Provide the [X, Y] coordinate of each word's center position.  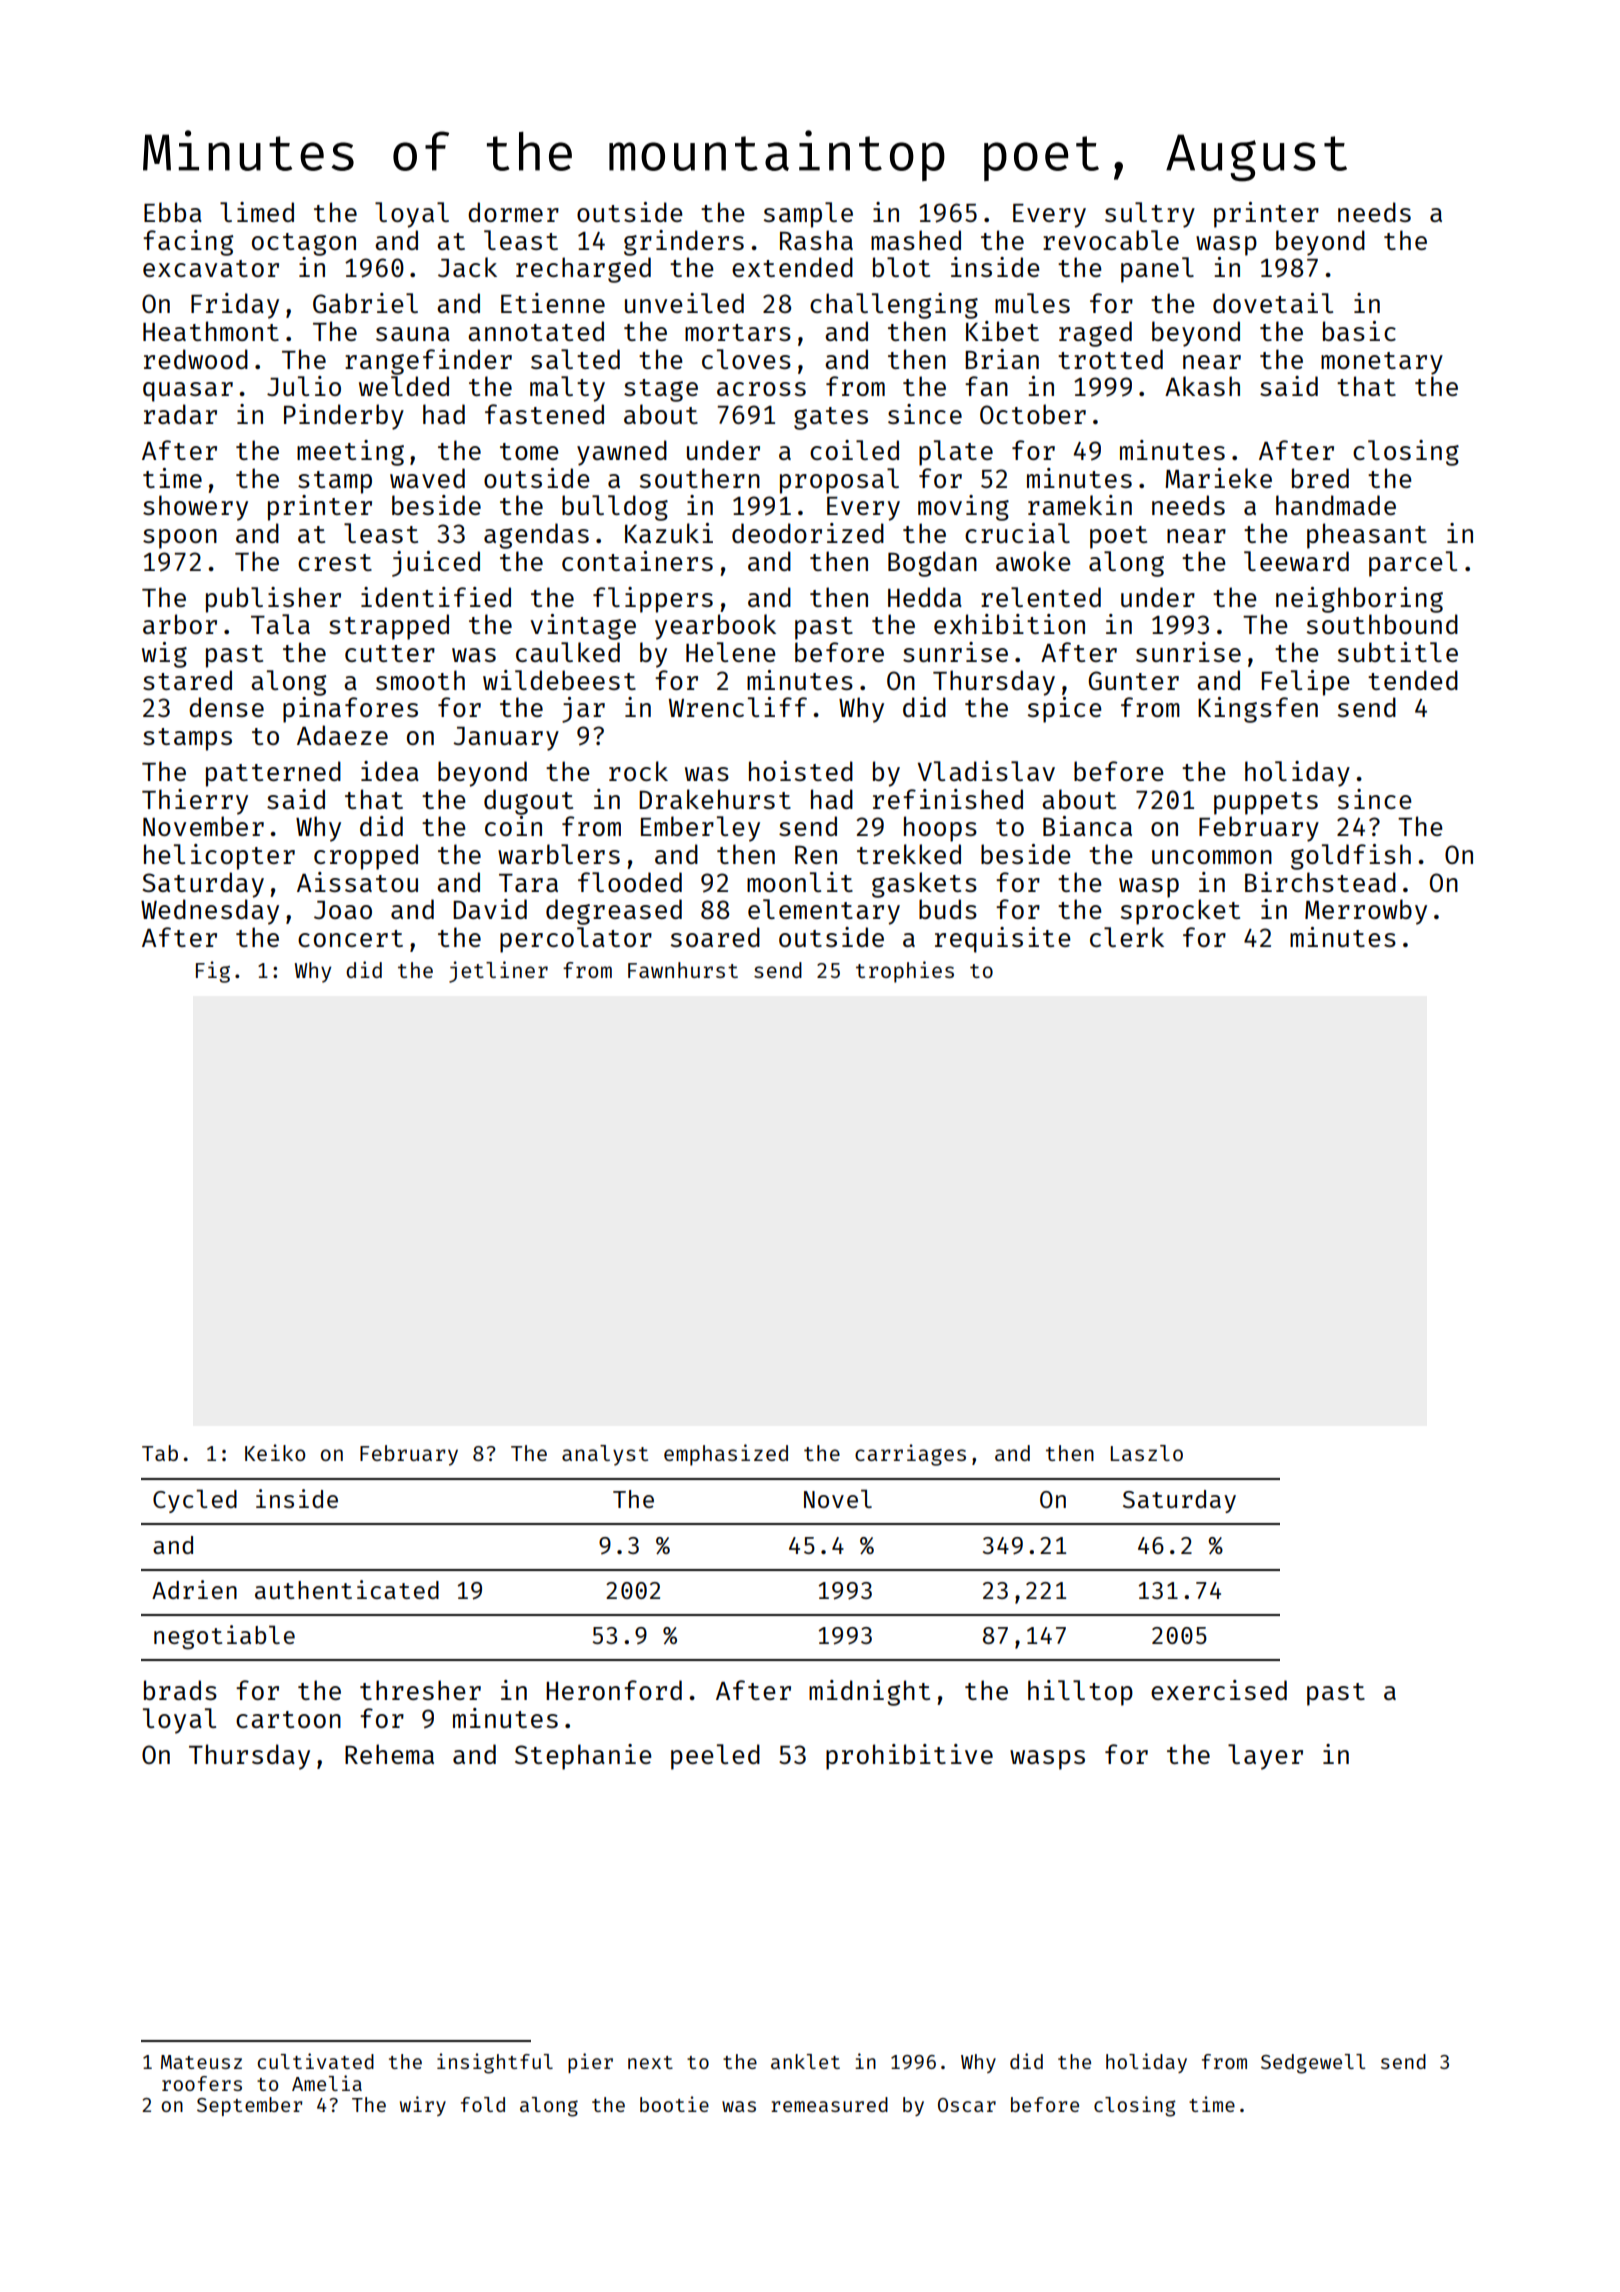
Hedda [925, 597]
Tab [160, 1453]
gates [831, 418]
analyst [605, 1455]
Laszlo [1147, 1453]
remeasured [829, 2104]
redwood [196, 359]
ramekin [1080, 505]
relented [1041, 597]
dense [226, 707]
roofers [202, 2083]
